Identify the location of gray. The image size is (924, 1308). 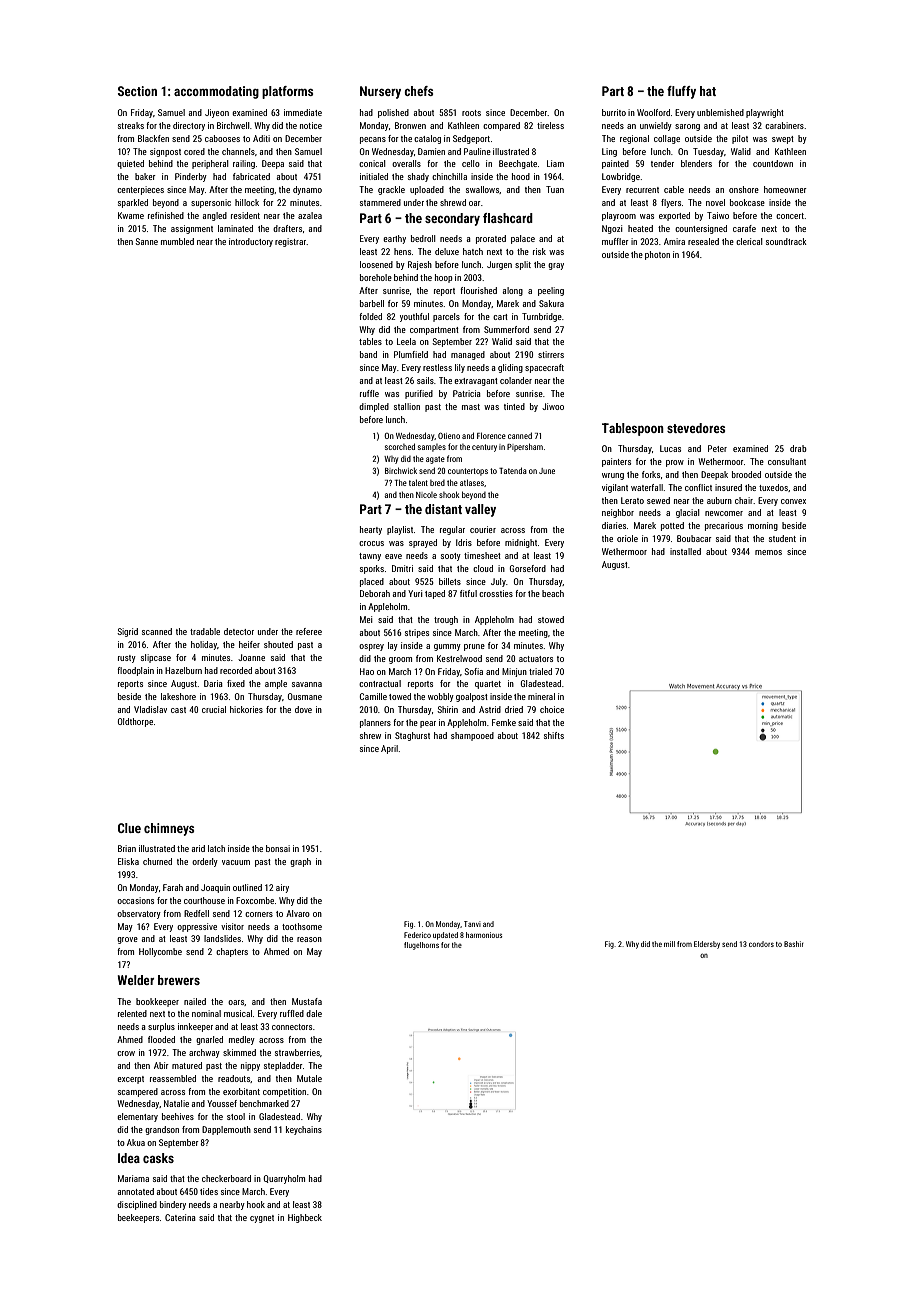
(556, 266).
